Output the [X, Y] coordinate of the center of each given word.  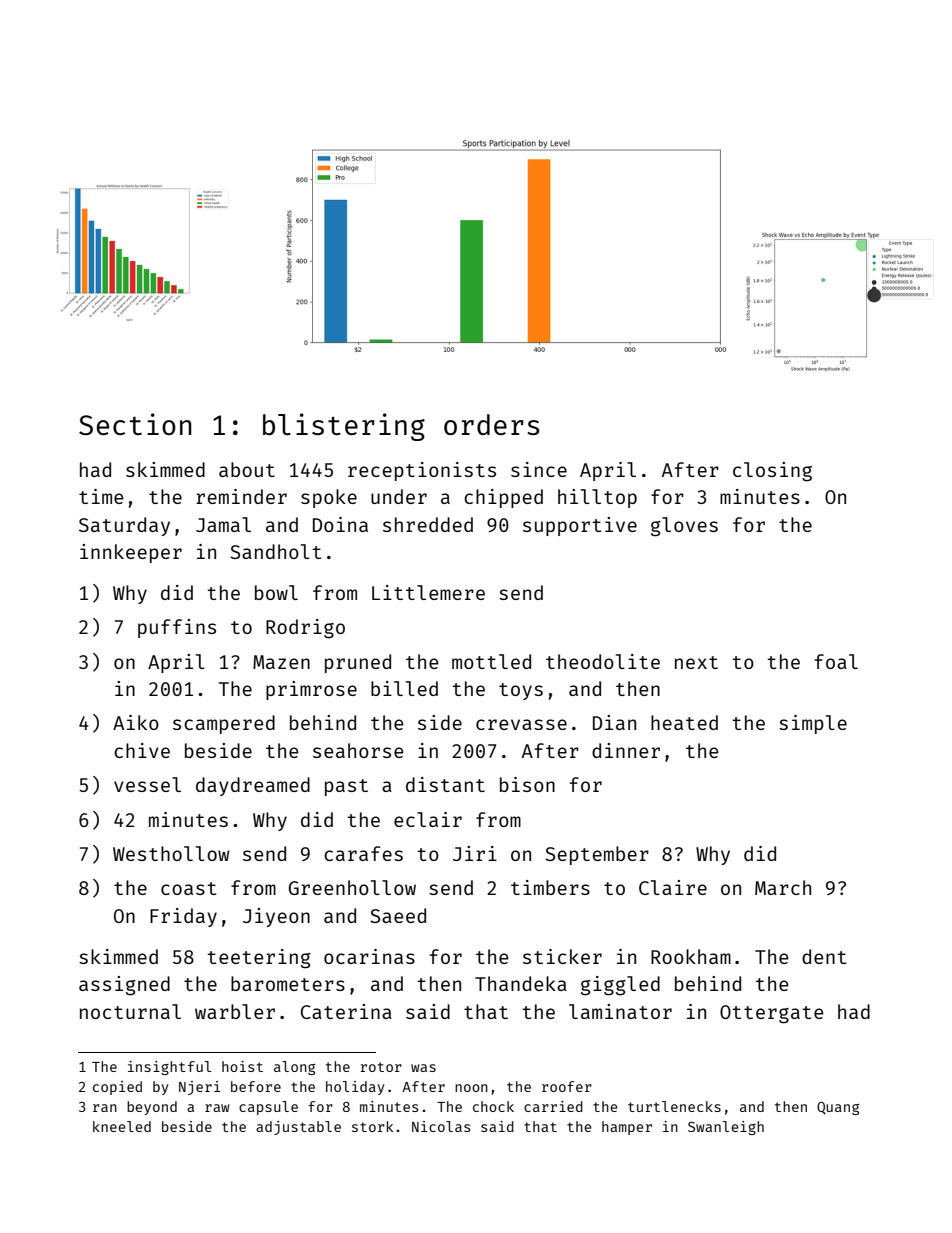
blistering [344, 427]
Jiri [475, 853]
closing [772, 472]
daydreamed [253, 786]
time [101, 496]
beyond [152, 1108]
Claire [673, 887]
